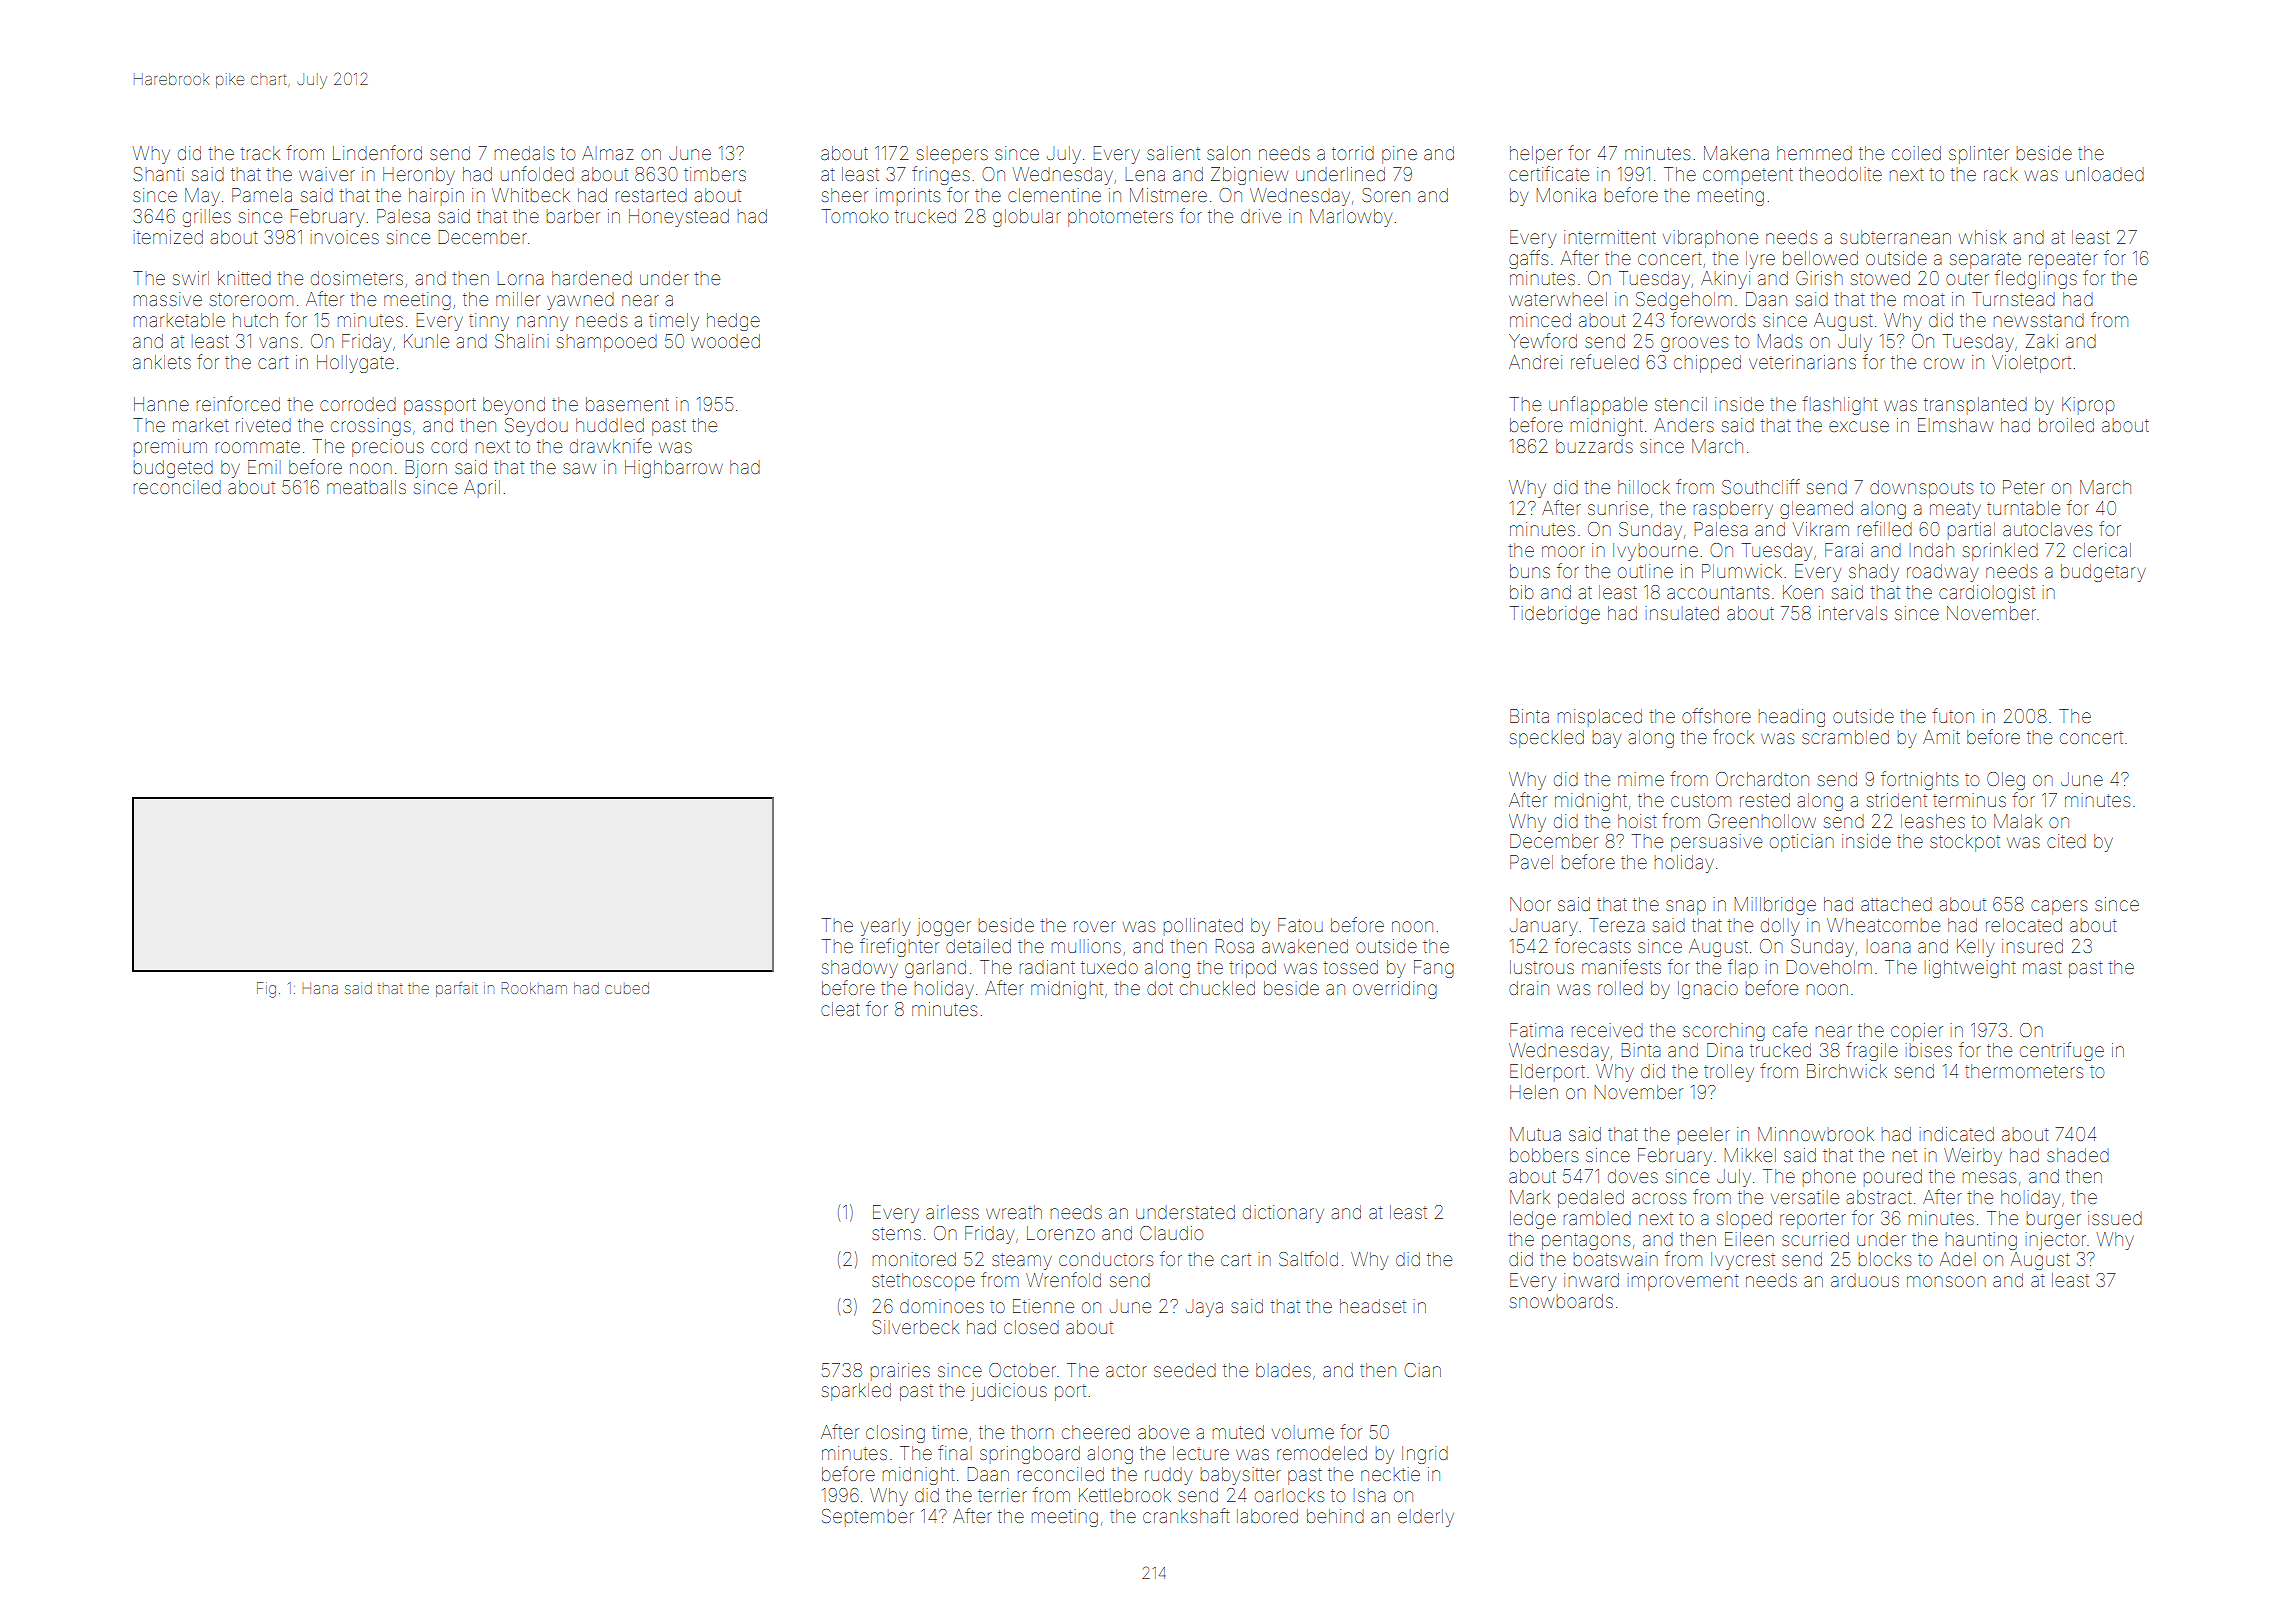 The image size is (2282, 1614). I want to click on Helen, so click(1534, 1092).
